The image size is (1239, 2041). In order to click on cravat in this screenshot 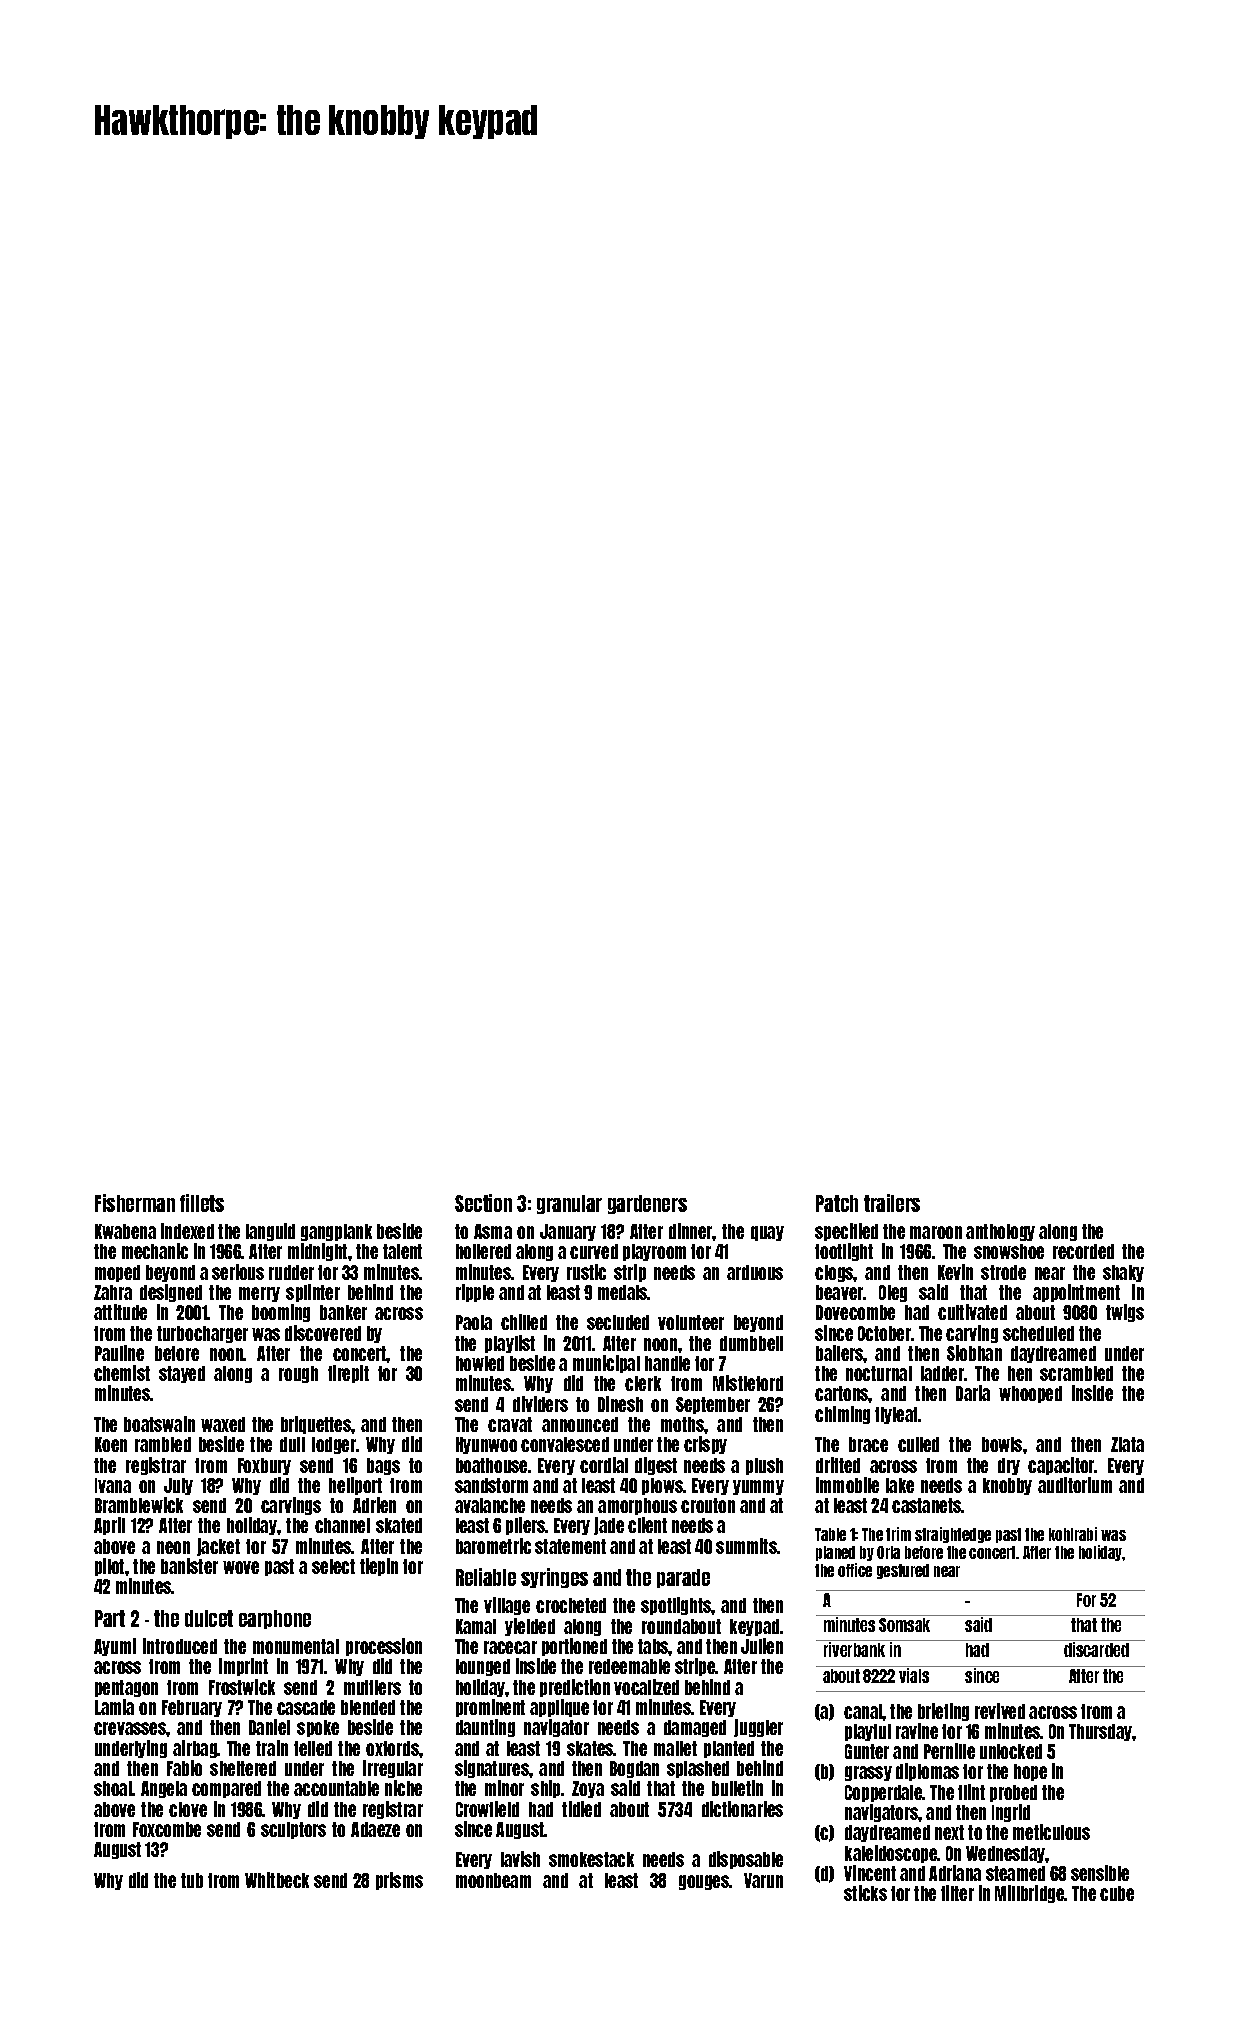, I will do `click(510, 1424)`.
